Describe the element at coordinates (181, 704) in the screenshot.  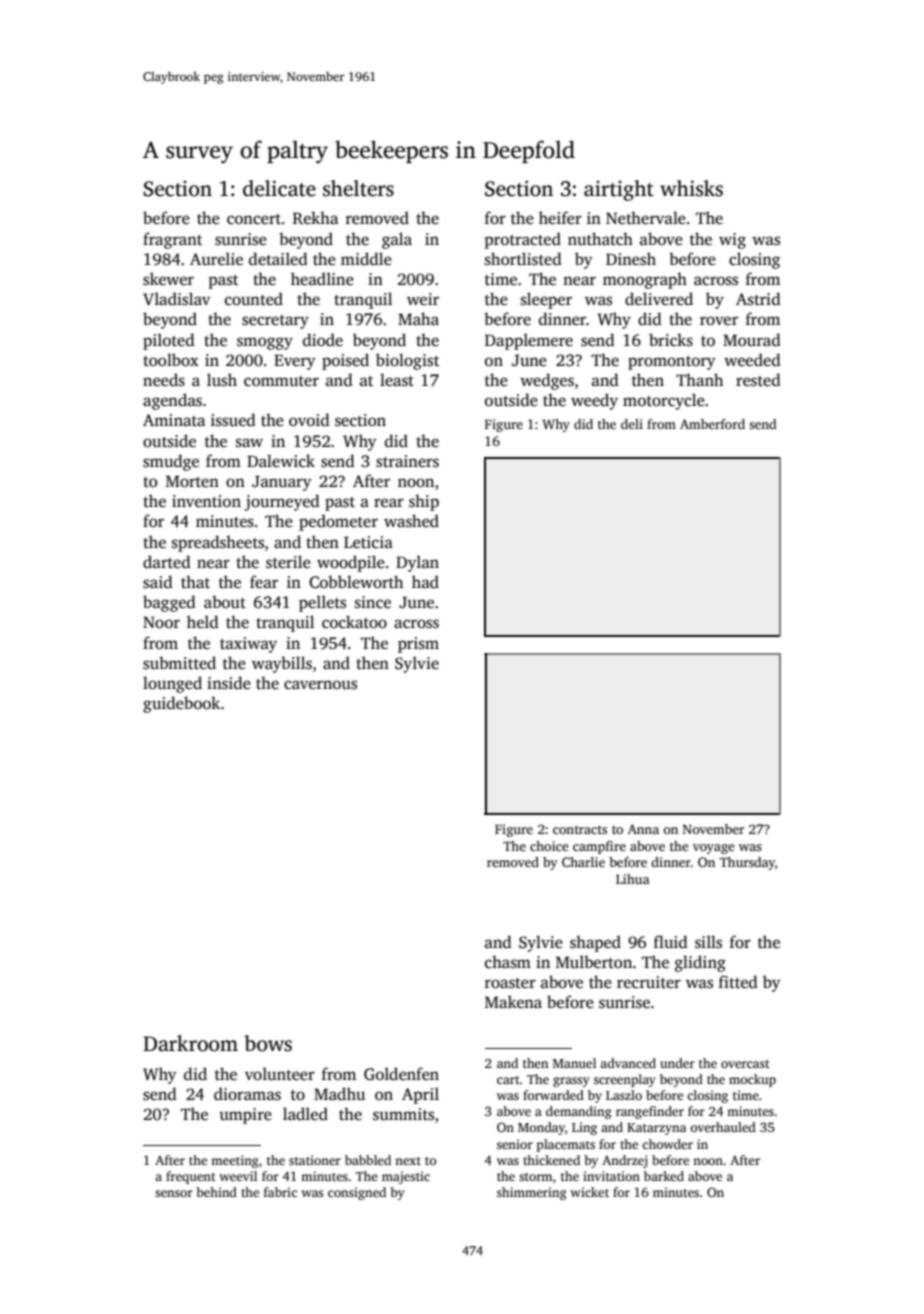
I see `guidebook` at that location.
